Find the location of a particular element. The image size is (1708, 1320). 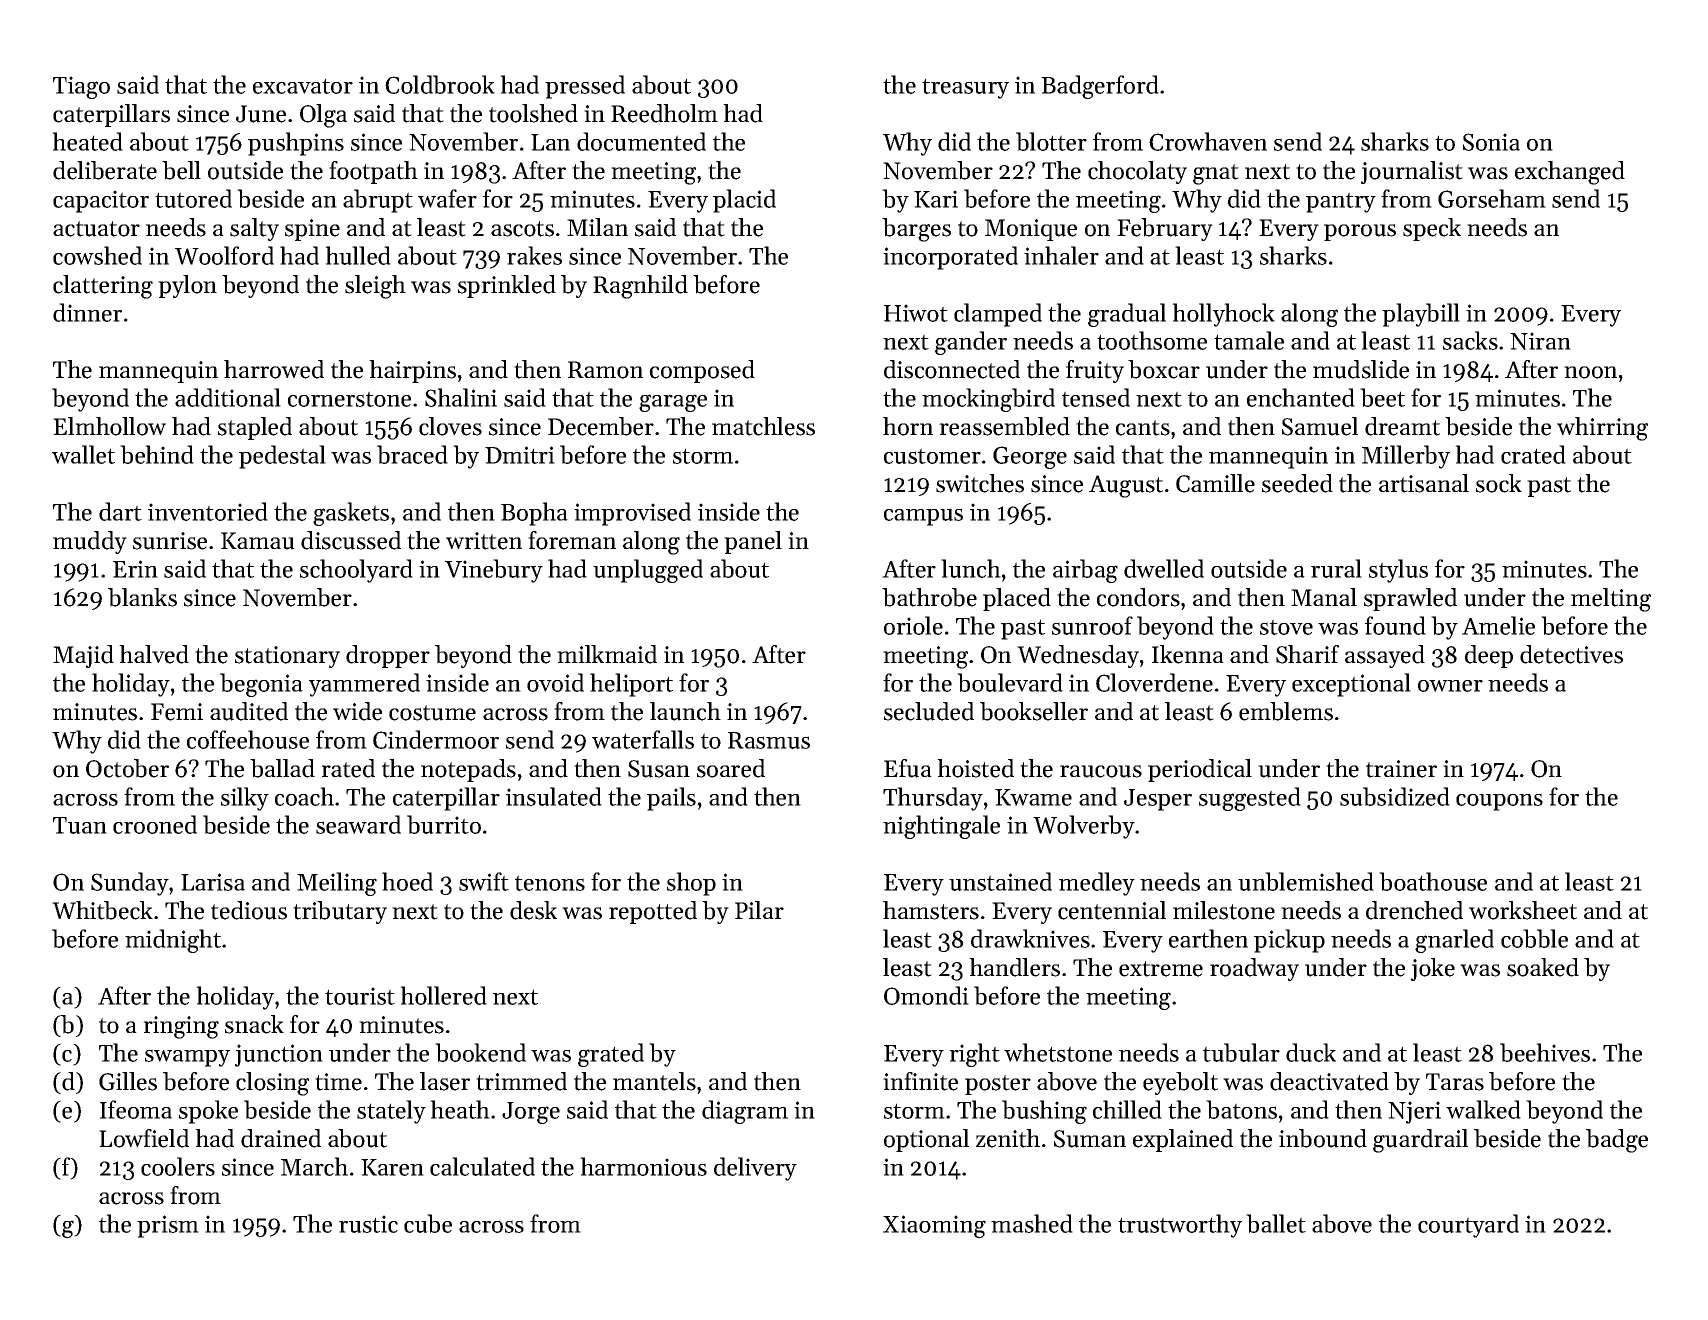

shop is located at coordinates (691, 884).
